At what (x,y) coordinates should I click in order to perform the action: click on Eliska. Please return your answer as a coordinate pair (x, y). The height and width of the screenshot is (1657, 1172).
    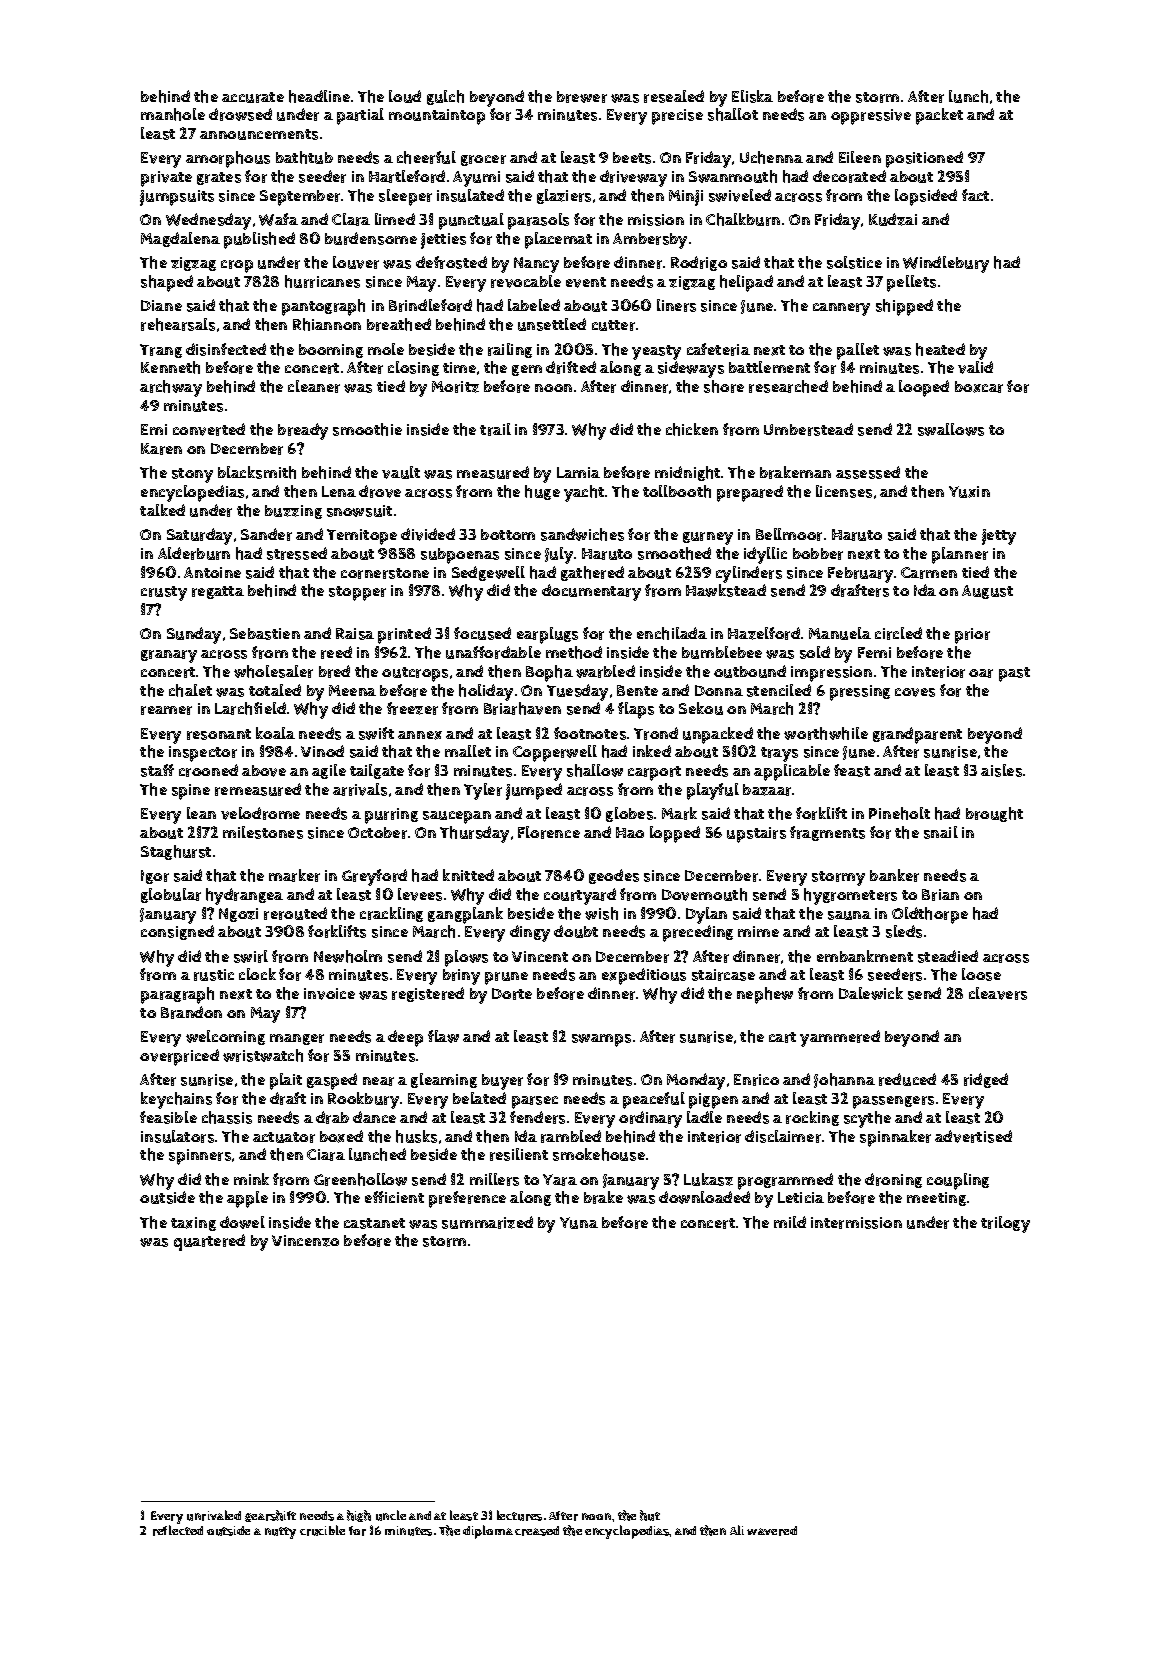
    Looking at the image, I should click on (752, 96).
